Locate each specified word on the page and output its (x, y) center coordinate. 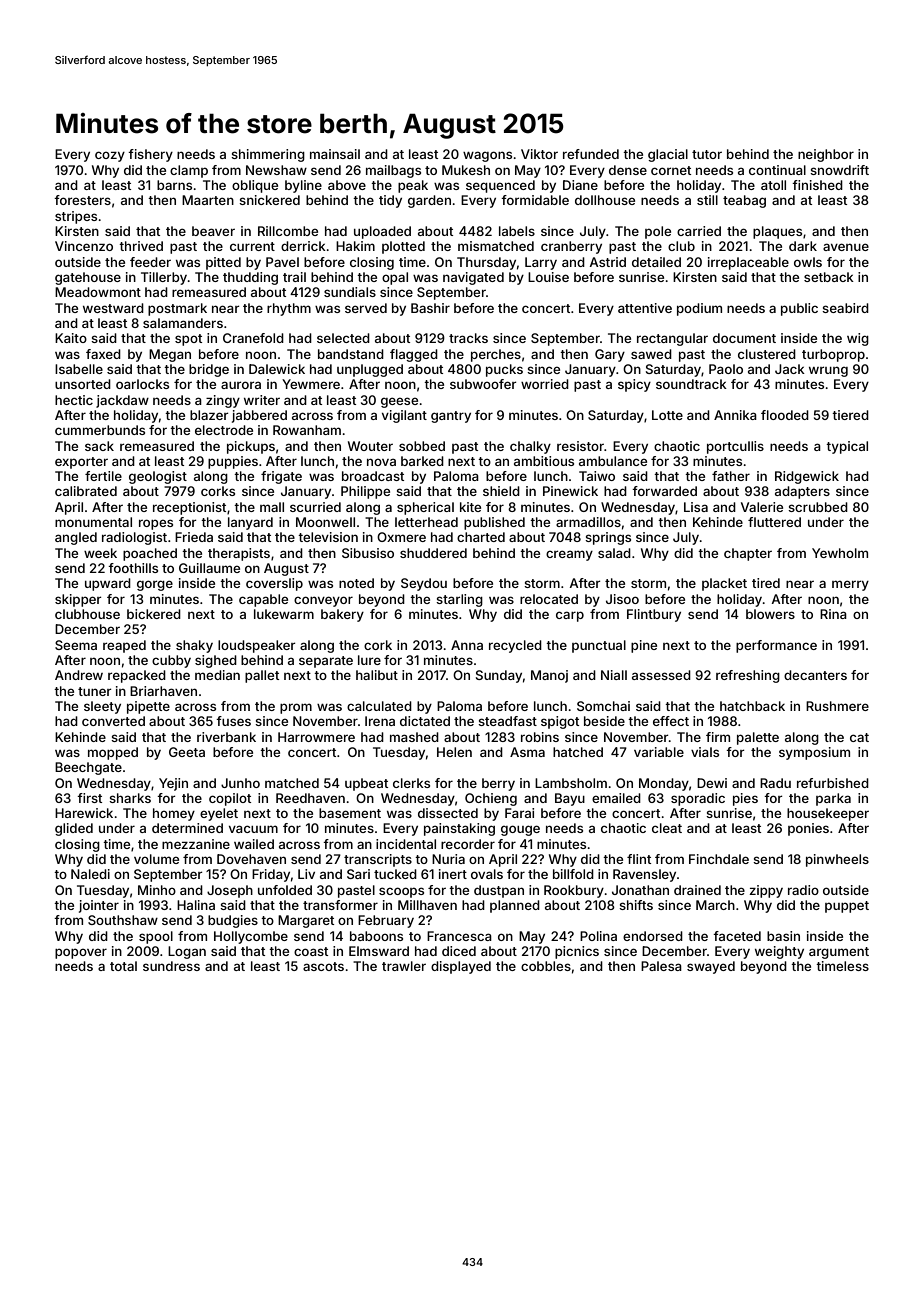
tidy (390, 201)
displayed (461, 967)
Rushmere (837, 706)
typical (847, 447)
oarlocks (142, 384)
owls (808, 262)
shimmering (268, 155)
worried (545, 384)
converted (113, 721)
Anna (467, 645)
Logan (187, 952)
